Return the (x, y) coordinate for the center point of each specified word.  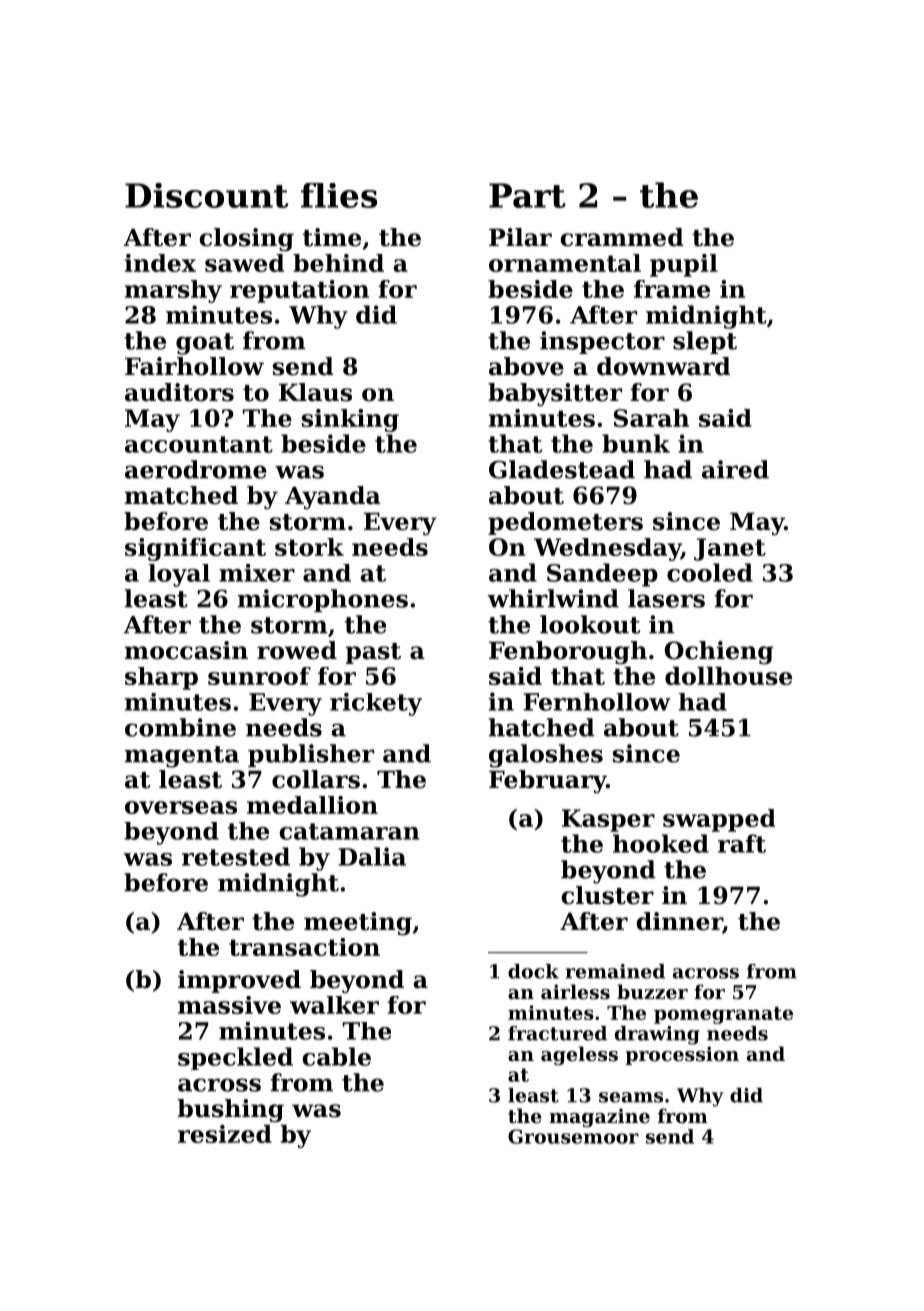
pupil (684, 265)
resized (225, 1134)
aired (735, 469)
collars (316, 779)
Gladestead (562, 469)
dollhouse (728, 676)
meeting (358, 923)
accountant (199, 444)
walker (334, 1005)
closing (246, 239)
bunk (636, 443)
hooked (661, 843)
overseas (181, 807)
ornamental (565, 263)
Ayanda (333, 497)
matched (181, 495)
